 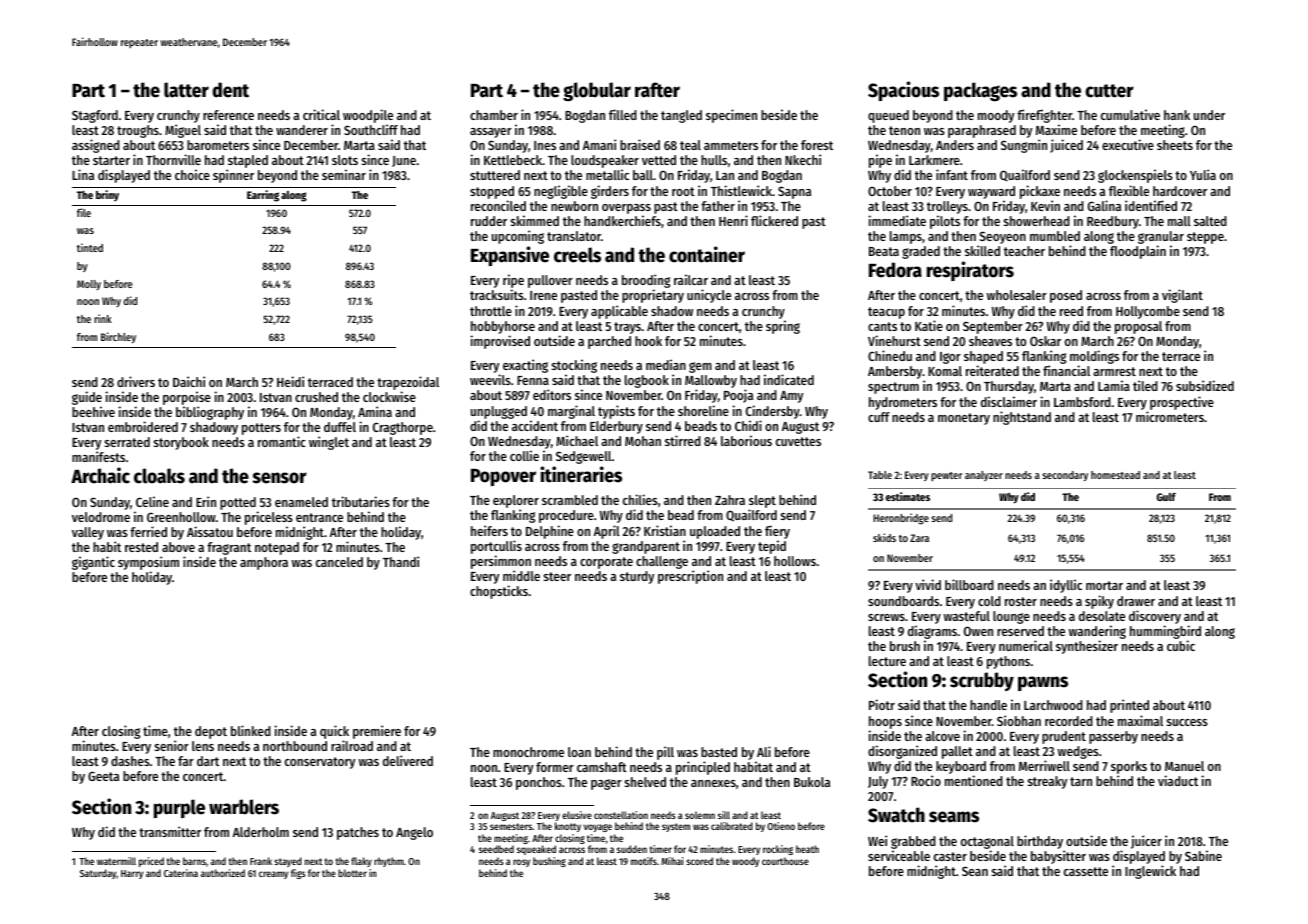 What do you see at coordinates (498, 205) in the screenshot?
I see `reconciled` at bounding box center [498, 205].
